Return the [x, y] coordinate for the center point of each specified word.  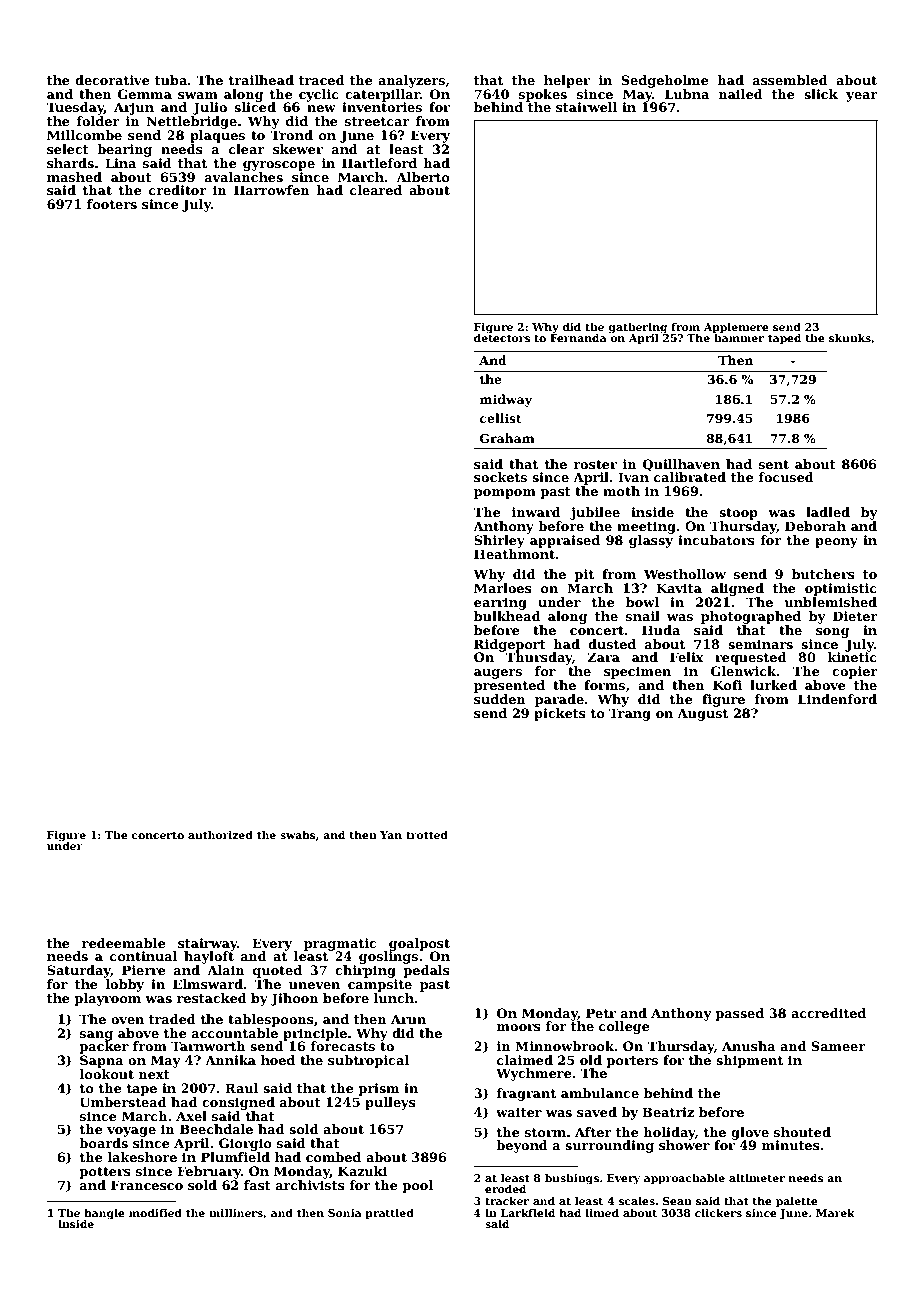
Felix [687, 657]
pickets [560, 714]
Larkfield [528, 1212]
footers [112, 204]
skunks [850, 337]
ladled [828, 512]
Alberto [423, 177]
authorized [220, 834]
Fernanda [578, 338]
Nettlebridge [191, 122]
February [209, 1172]
